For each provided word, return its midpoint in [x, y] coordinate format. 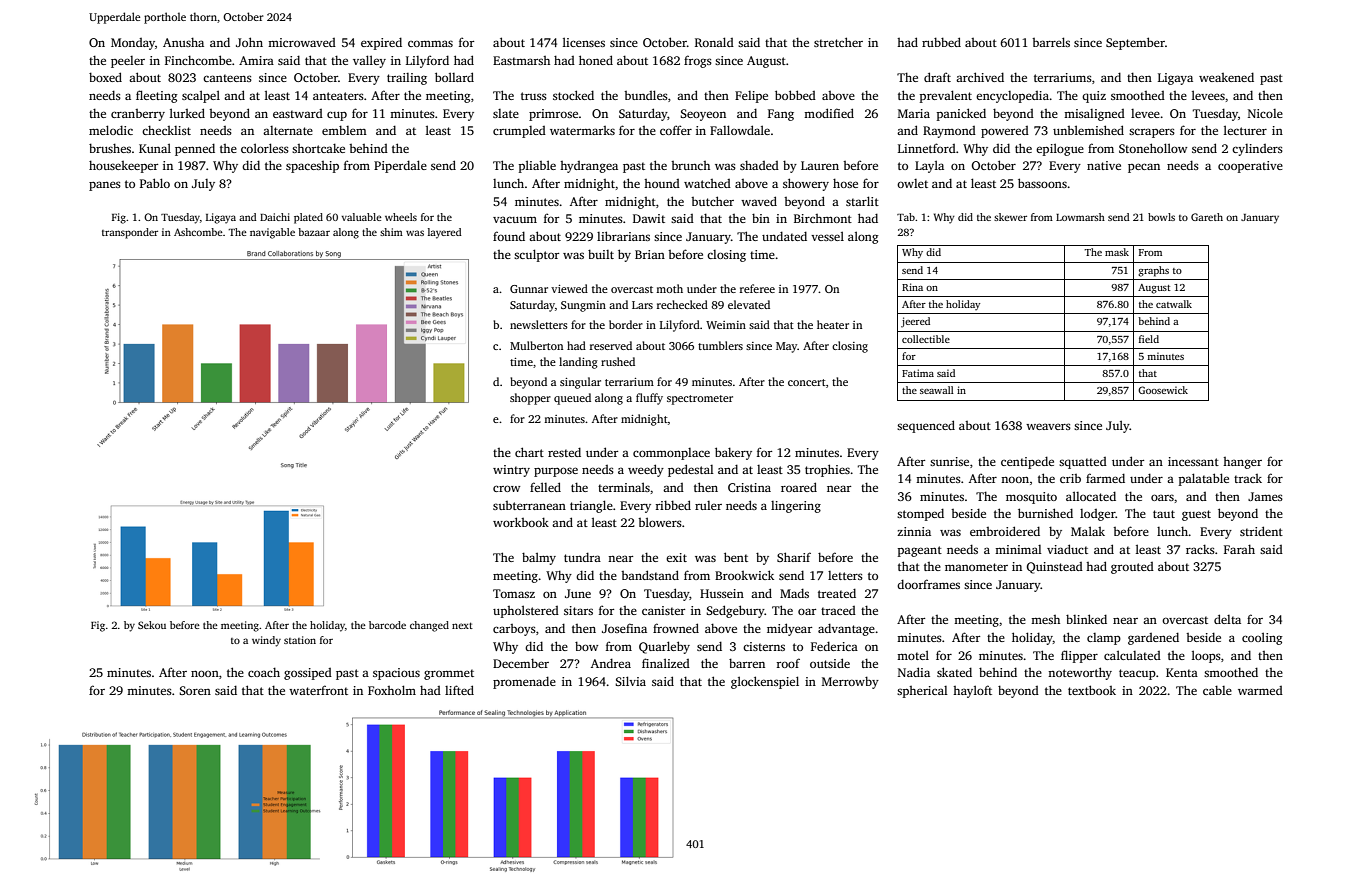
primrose [553, 115]
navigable [272, 233]
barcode [387, 625]
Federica [834, 646]
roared [799, 487]
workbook [521, 522]
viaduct [1067, 549]
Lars [642, 305]
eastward [298, 113]
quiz [1094, 97]
